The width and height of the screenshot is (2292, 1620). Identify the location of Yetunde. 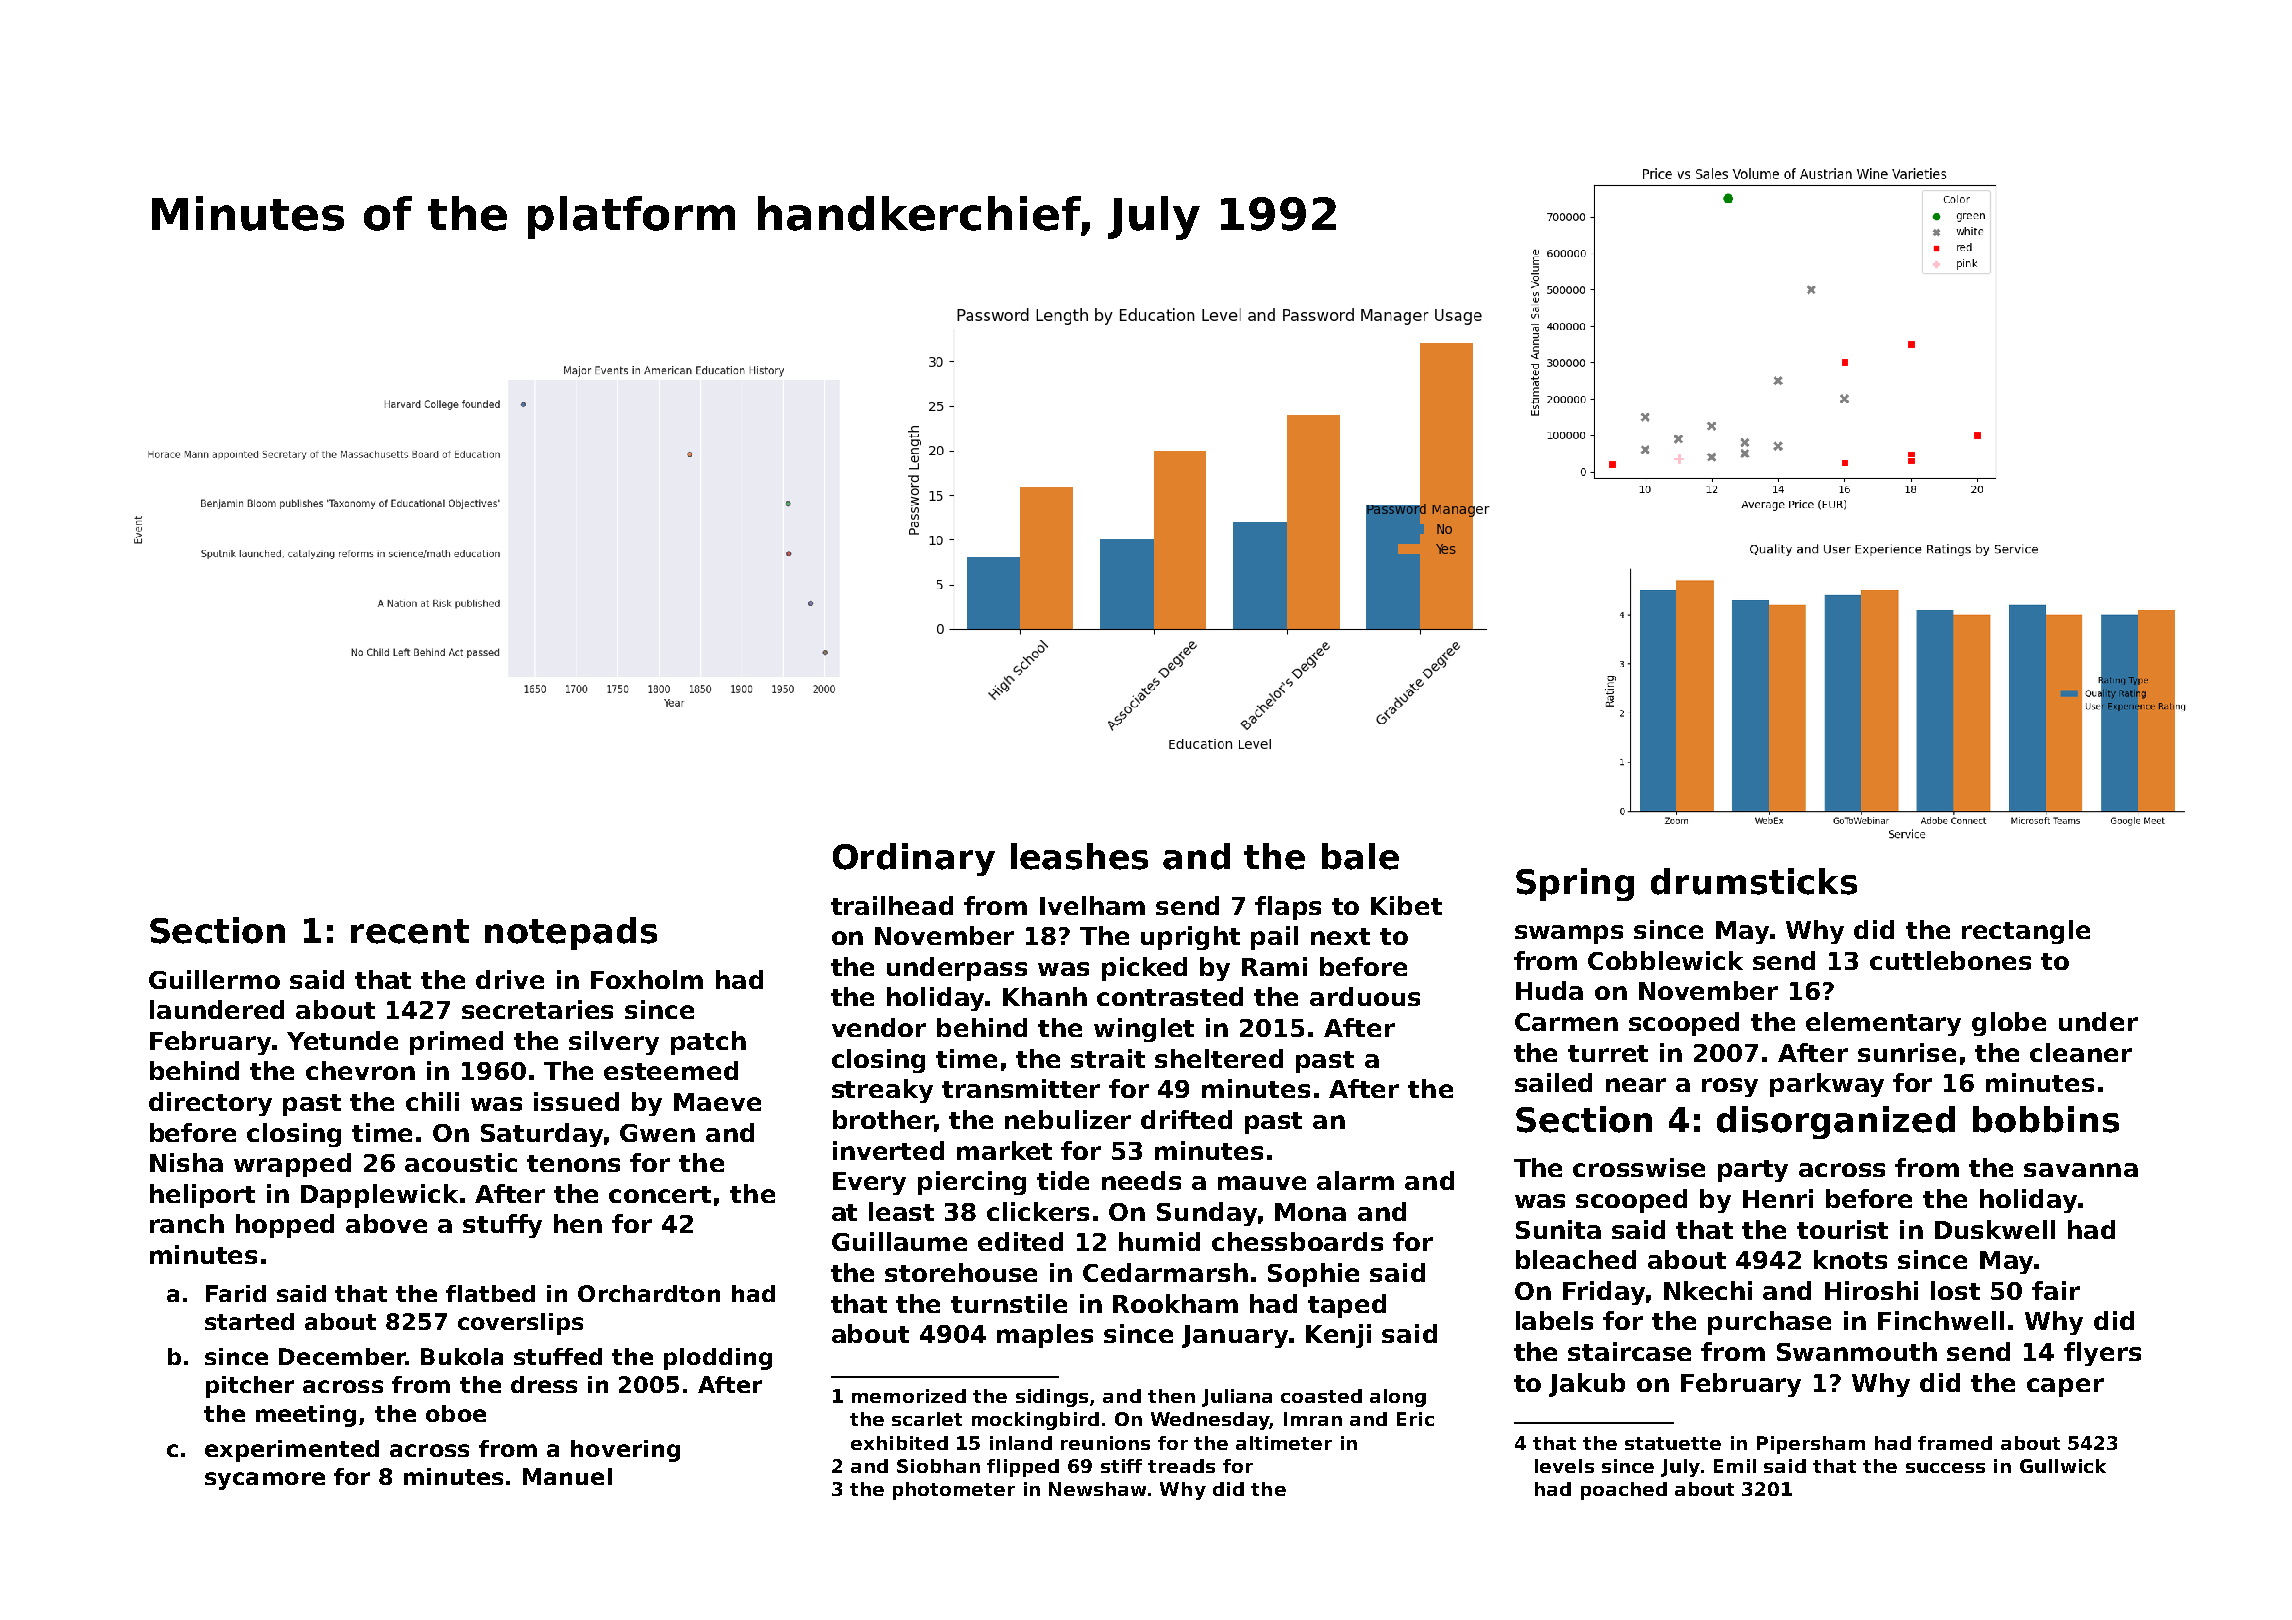
(342, 1040).
